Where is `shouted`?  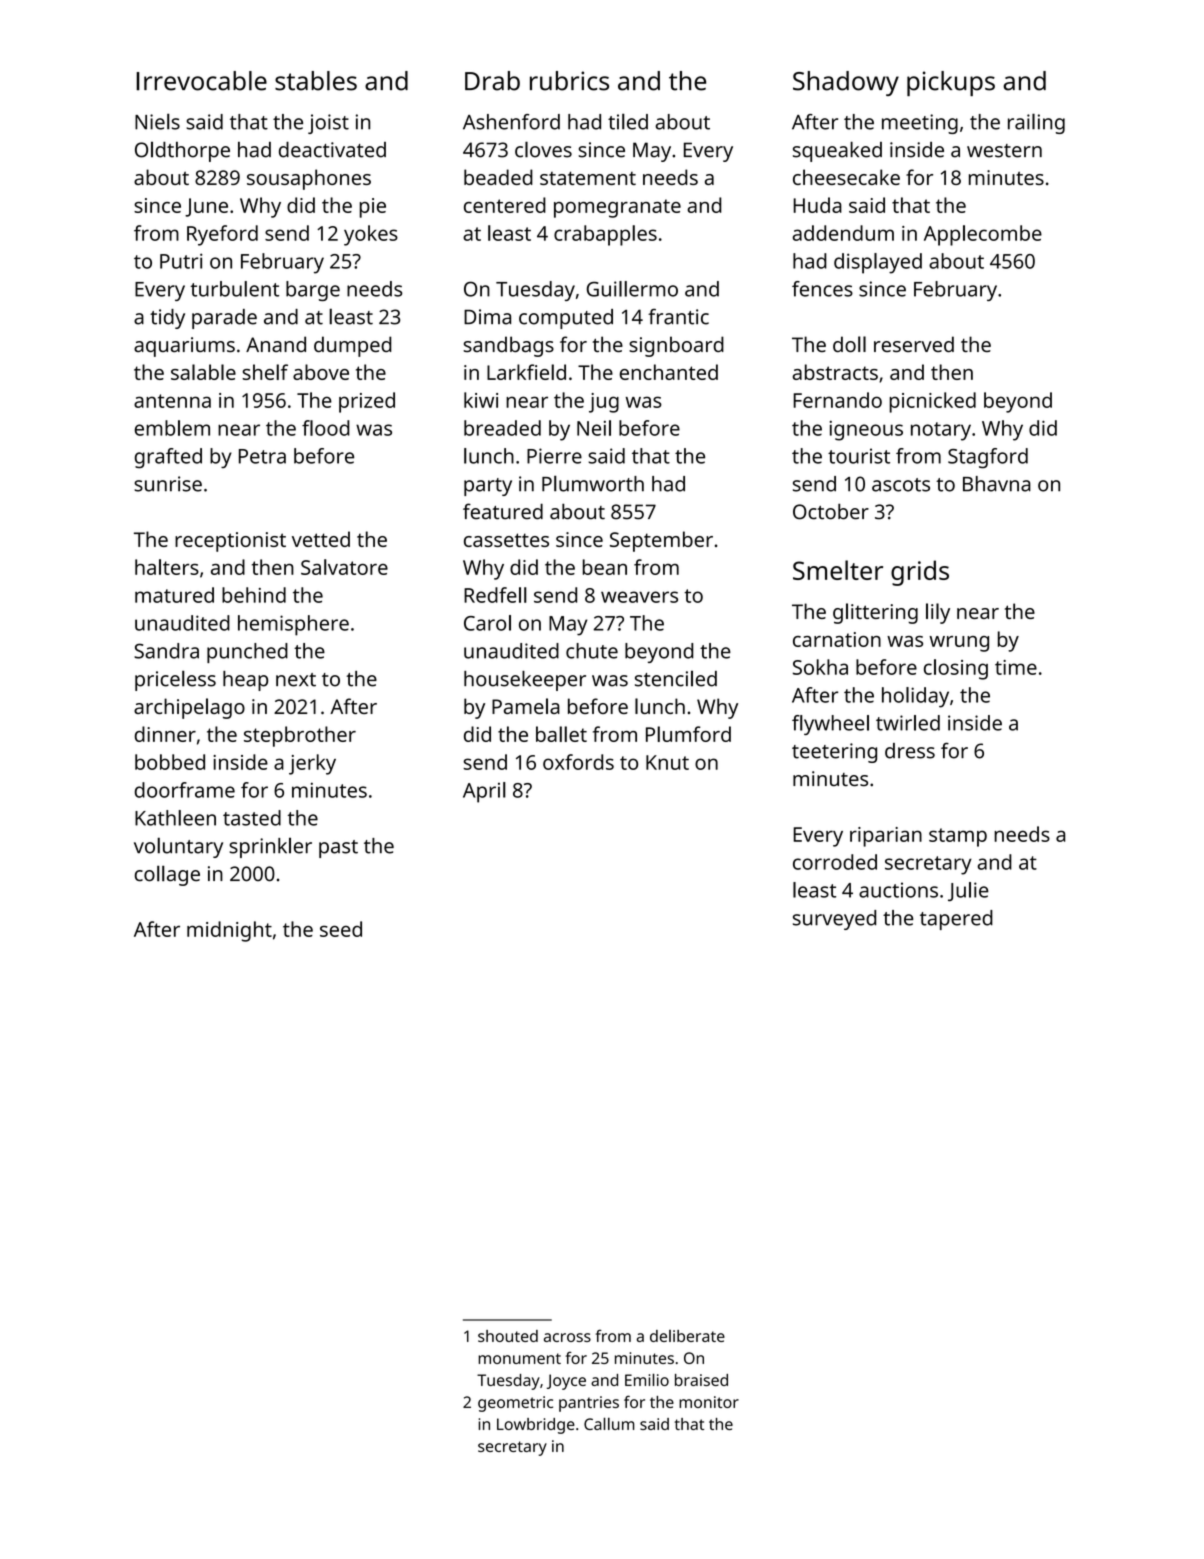 shouted is located at coordinates (508, 1336).
